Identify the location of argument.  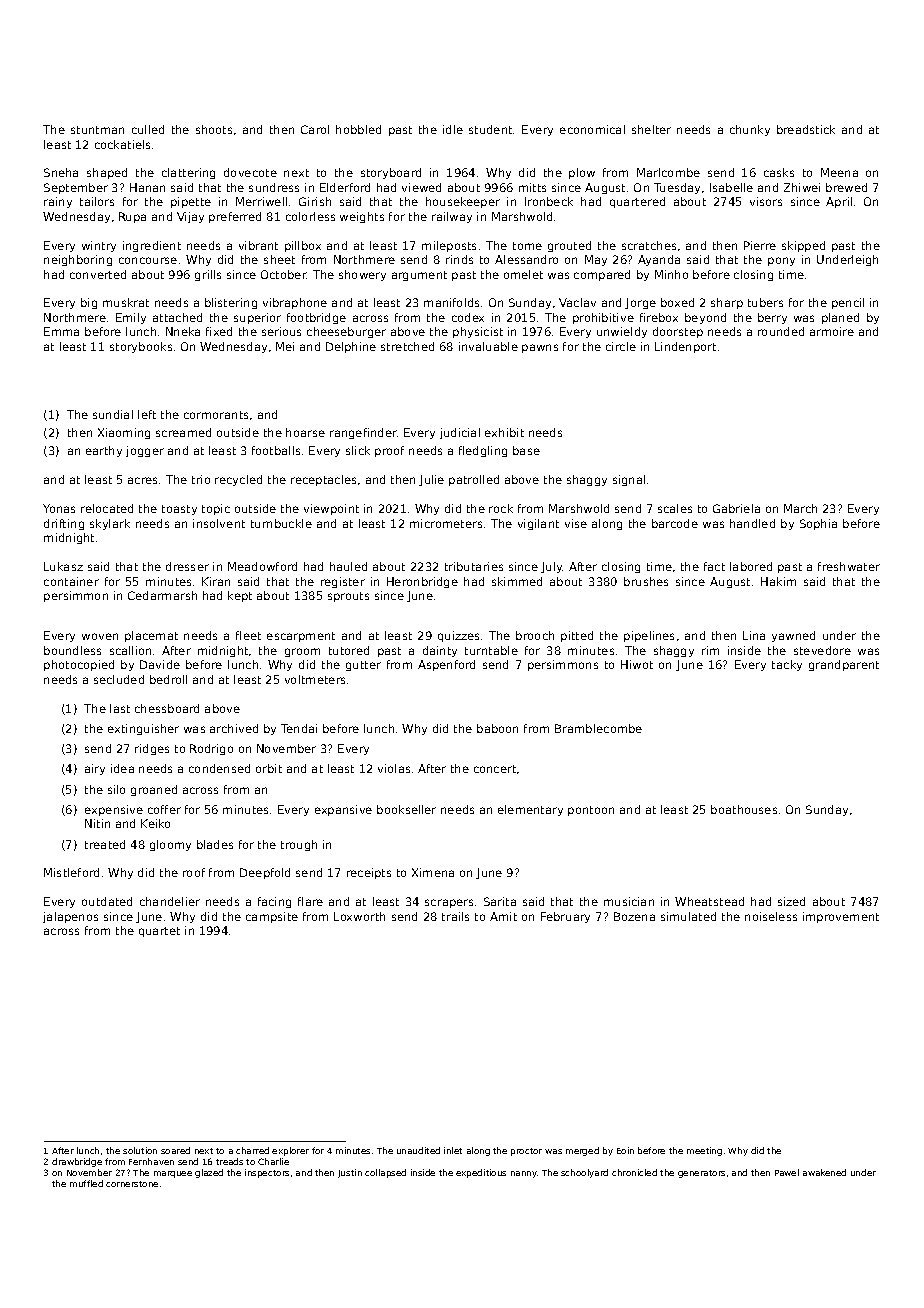
(419, 276).
